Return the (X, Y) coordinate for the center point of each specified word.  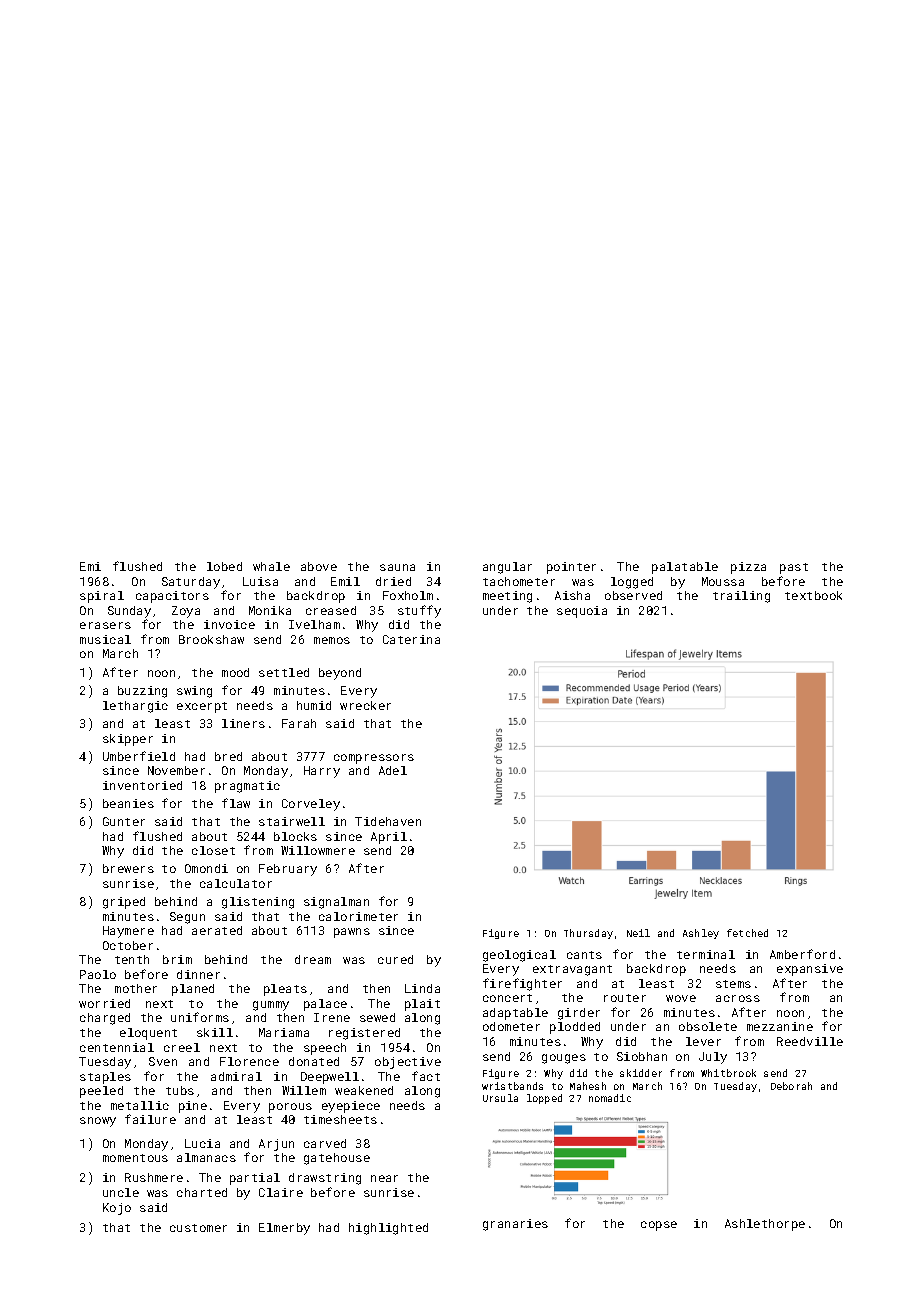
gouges (564, 1059)
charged (105, 1019)
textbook (813, 595)
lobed (224, 566)
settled (284, 672)
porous (290, 1108)
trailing (741, 597)
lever (703, 1041)
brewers (128, 868)
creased (331, 610)
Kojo (117, 1209)
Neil (638, 933)
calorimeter (358, 916)
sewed (377, 1017)
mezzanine (780, 1026)
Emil (345, 581)
